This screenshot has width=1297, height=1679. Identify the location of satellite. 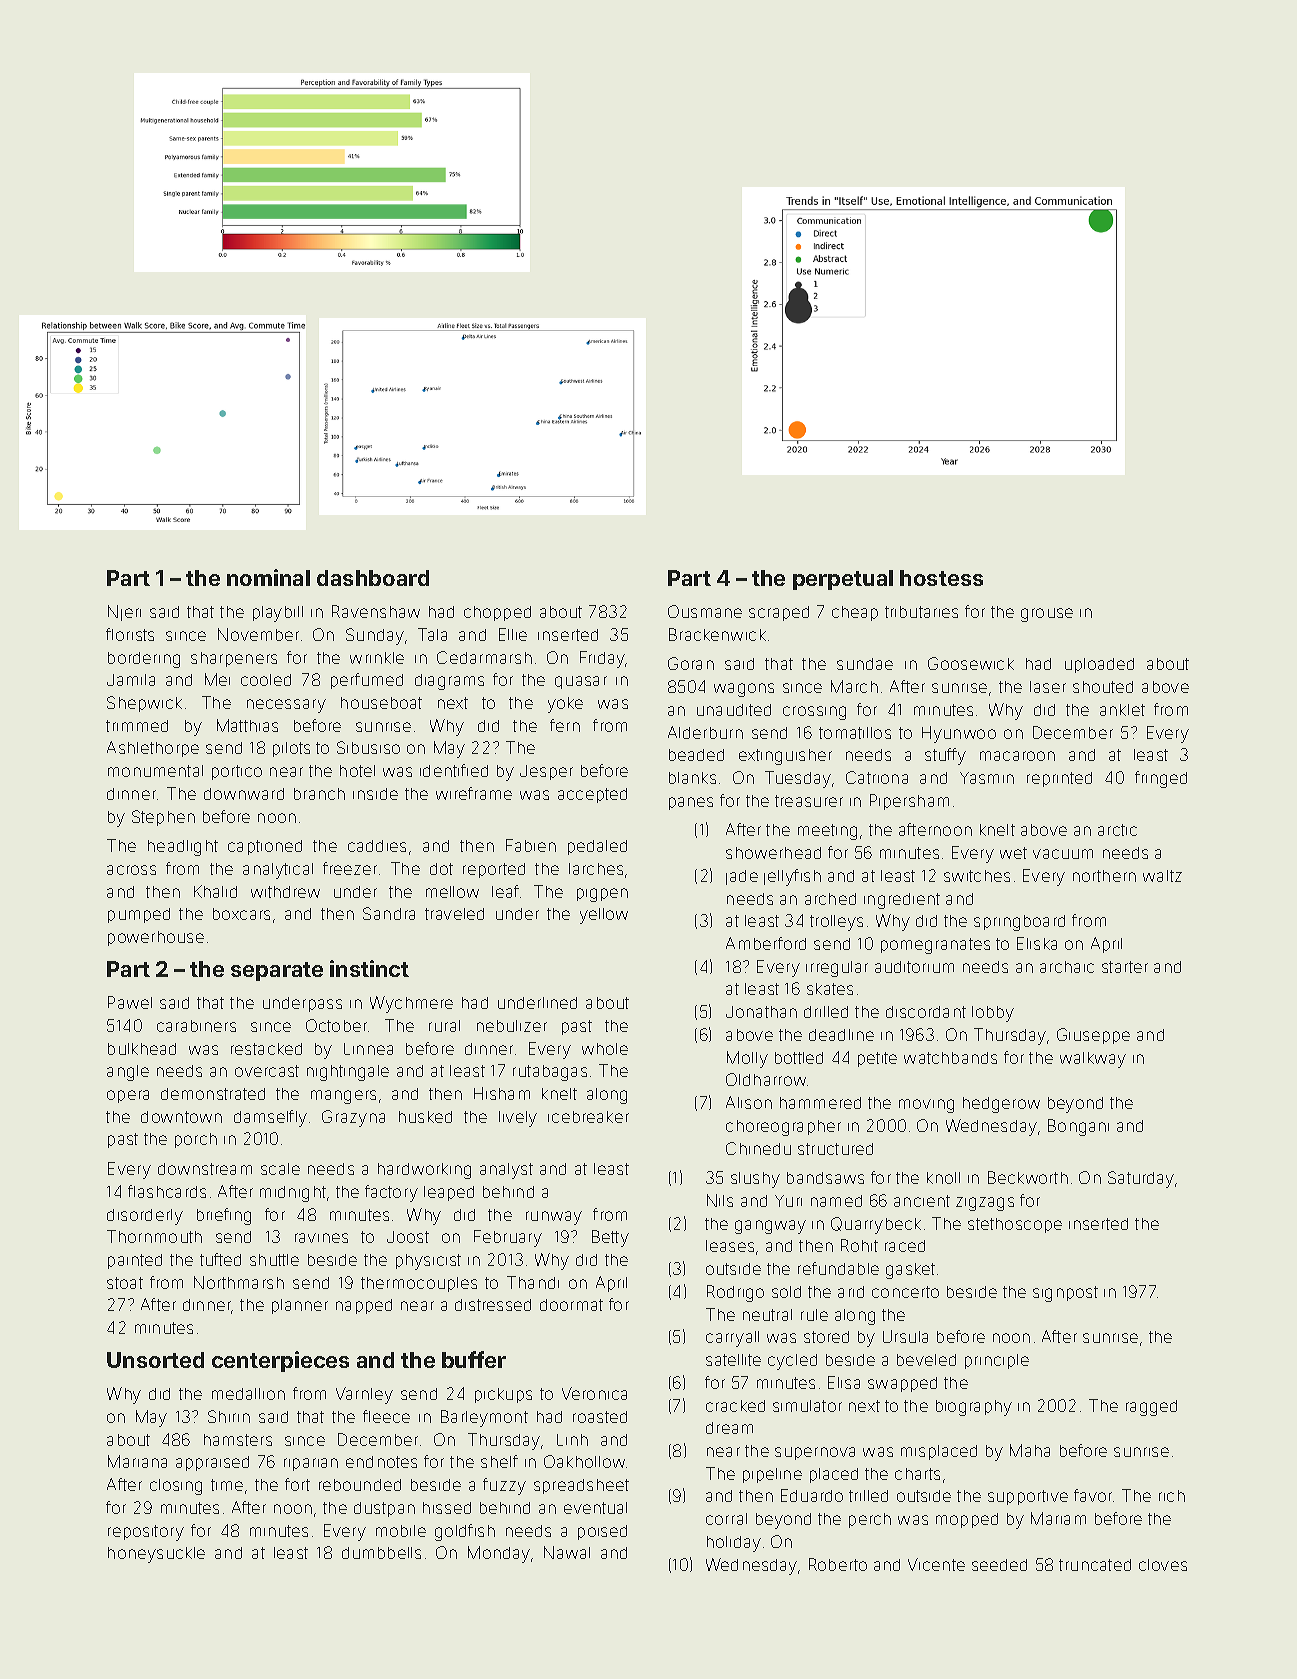
(733, 1360).
